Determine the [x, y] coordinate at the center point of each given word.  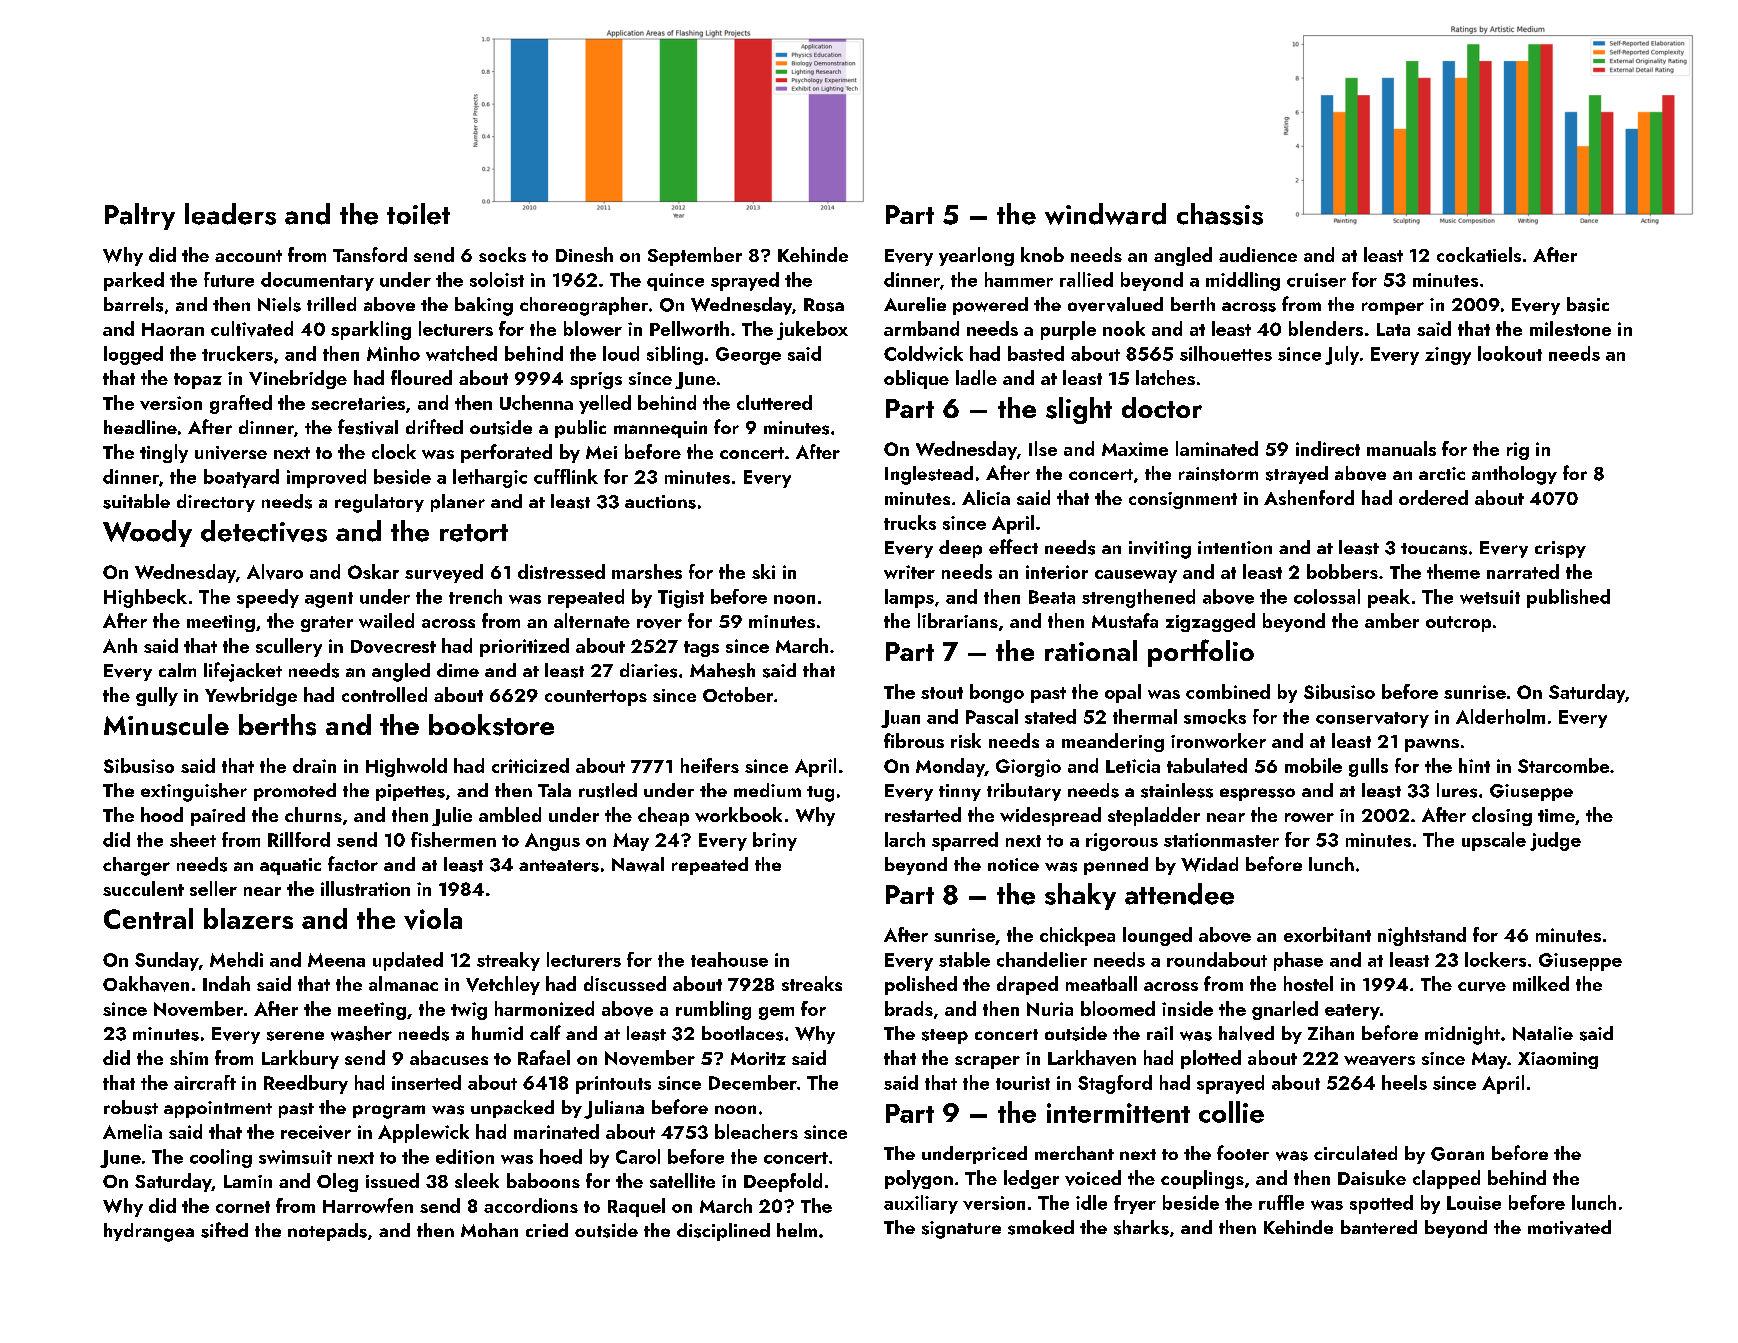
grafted [241, 404]
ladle [976, 377]
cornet [243, 1207]
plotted [1211, 1059]
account [248, 256]
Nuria [1050, 1009]
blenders [1326, 328]
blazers [248, 918]
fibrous [914, 740]
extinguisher [194, 792]
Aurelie [915, 304]
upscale [1494, 841]
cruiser [1316, 280]
